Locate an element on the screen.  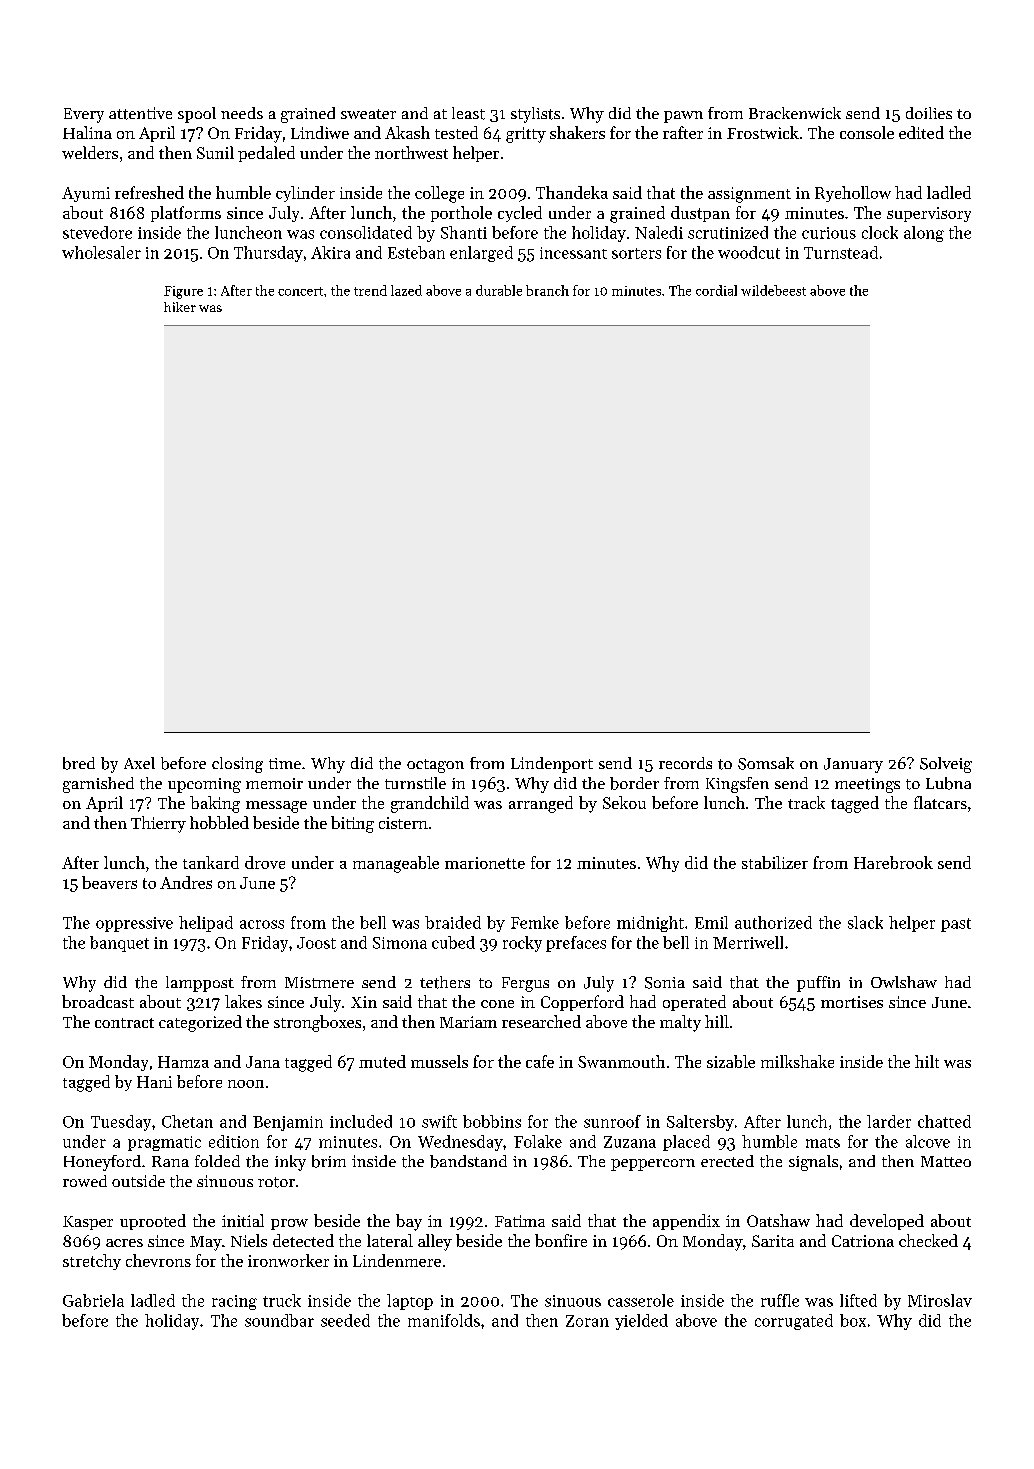
Halina is located at coordinates (87, 132).
